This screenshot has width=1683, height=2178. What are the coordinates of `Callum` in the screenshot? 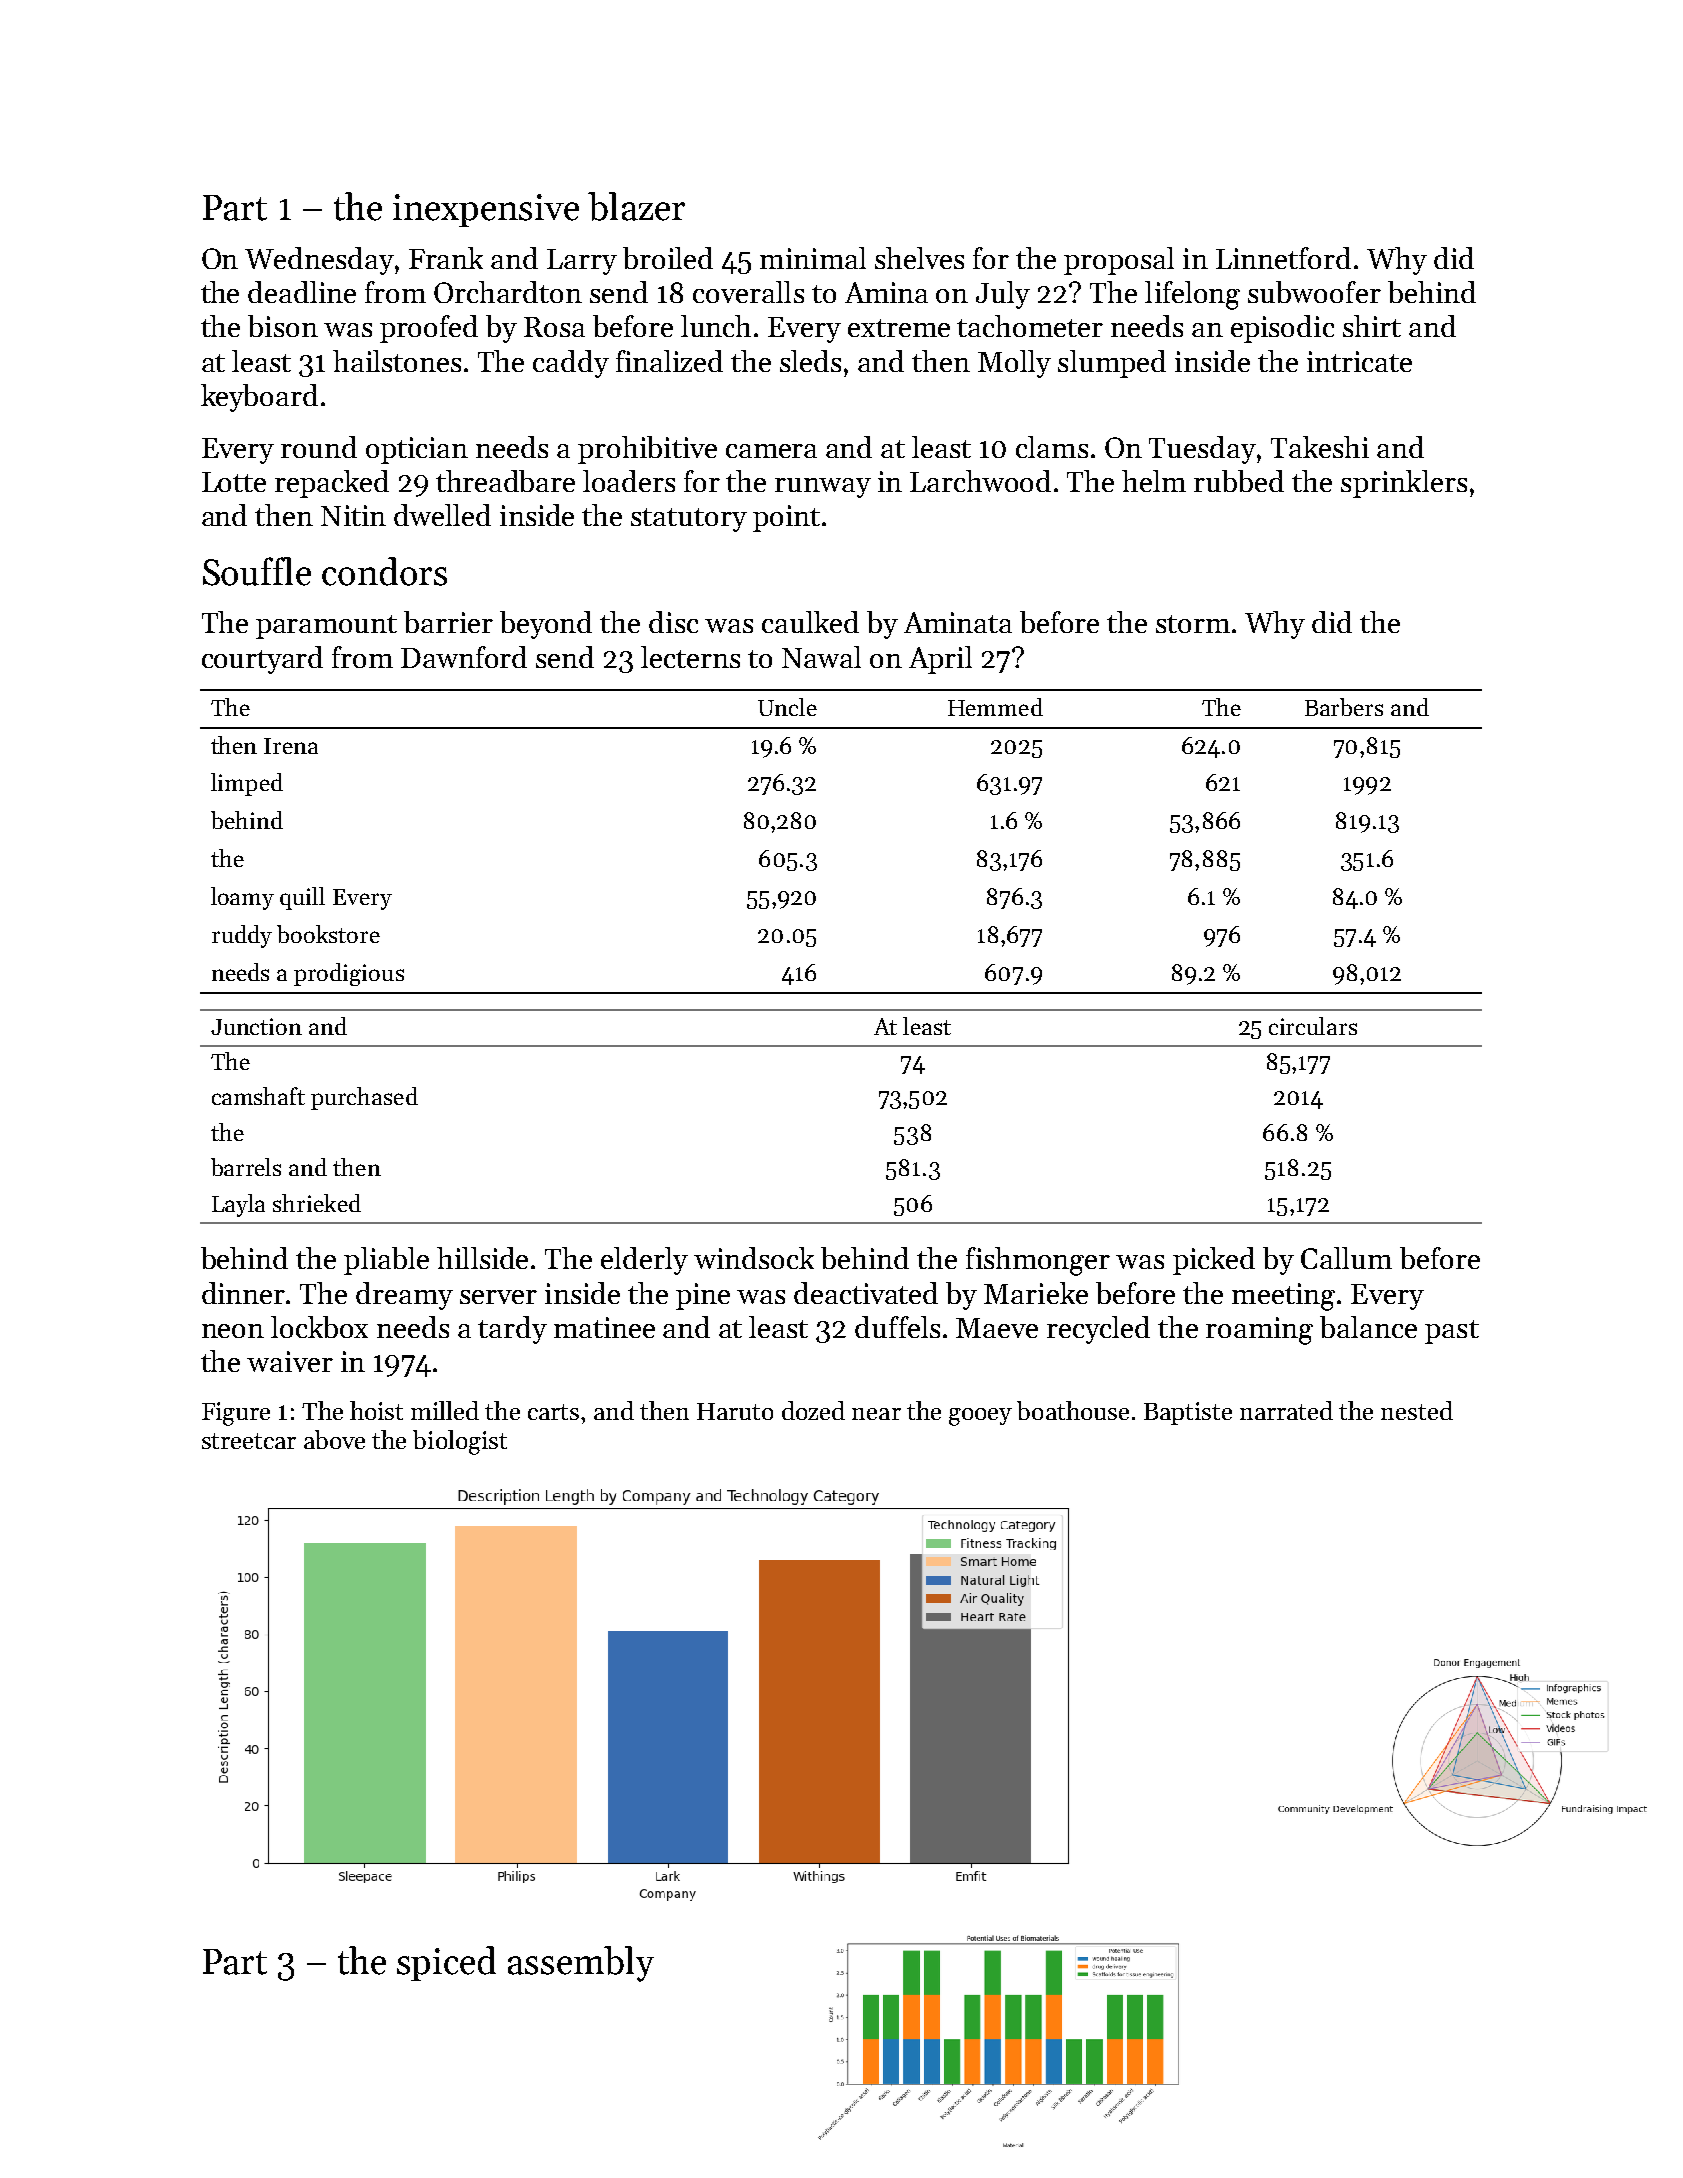 It's located at (1346, 1258).
